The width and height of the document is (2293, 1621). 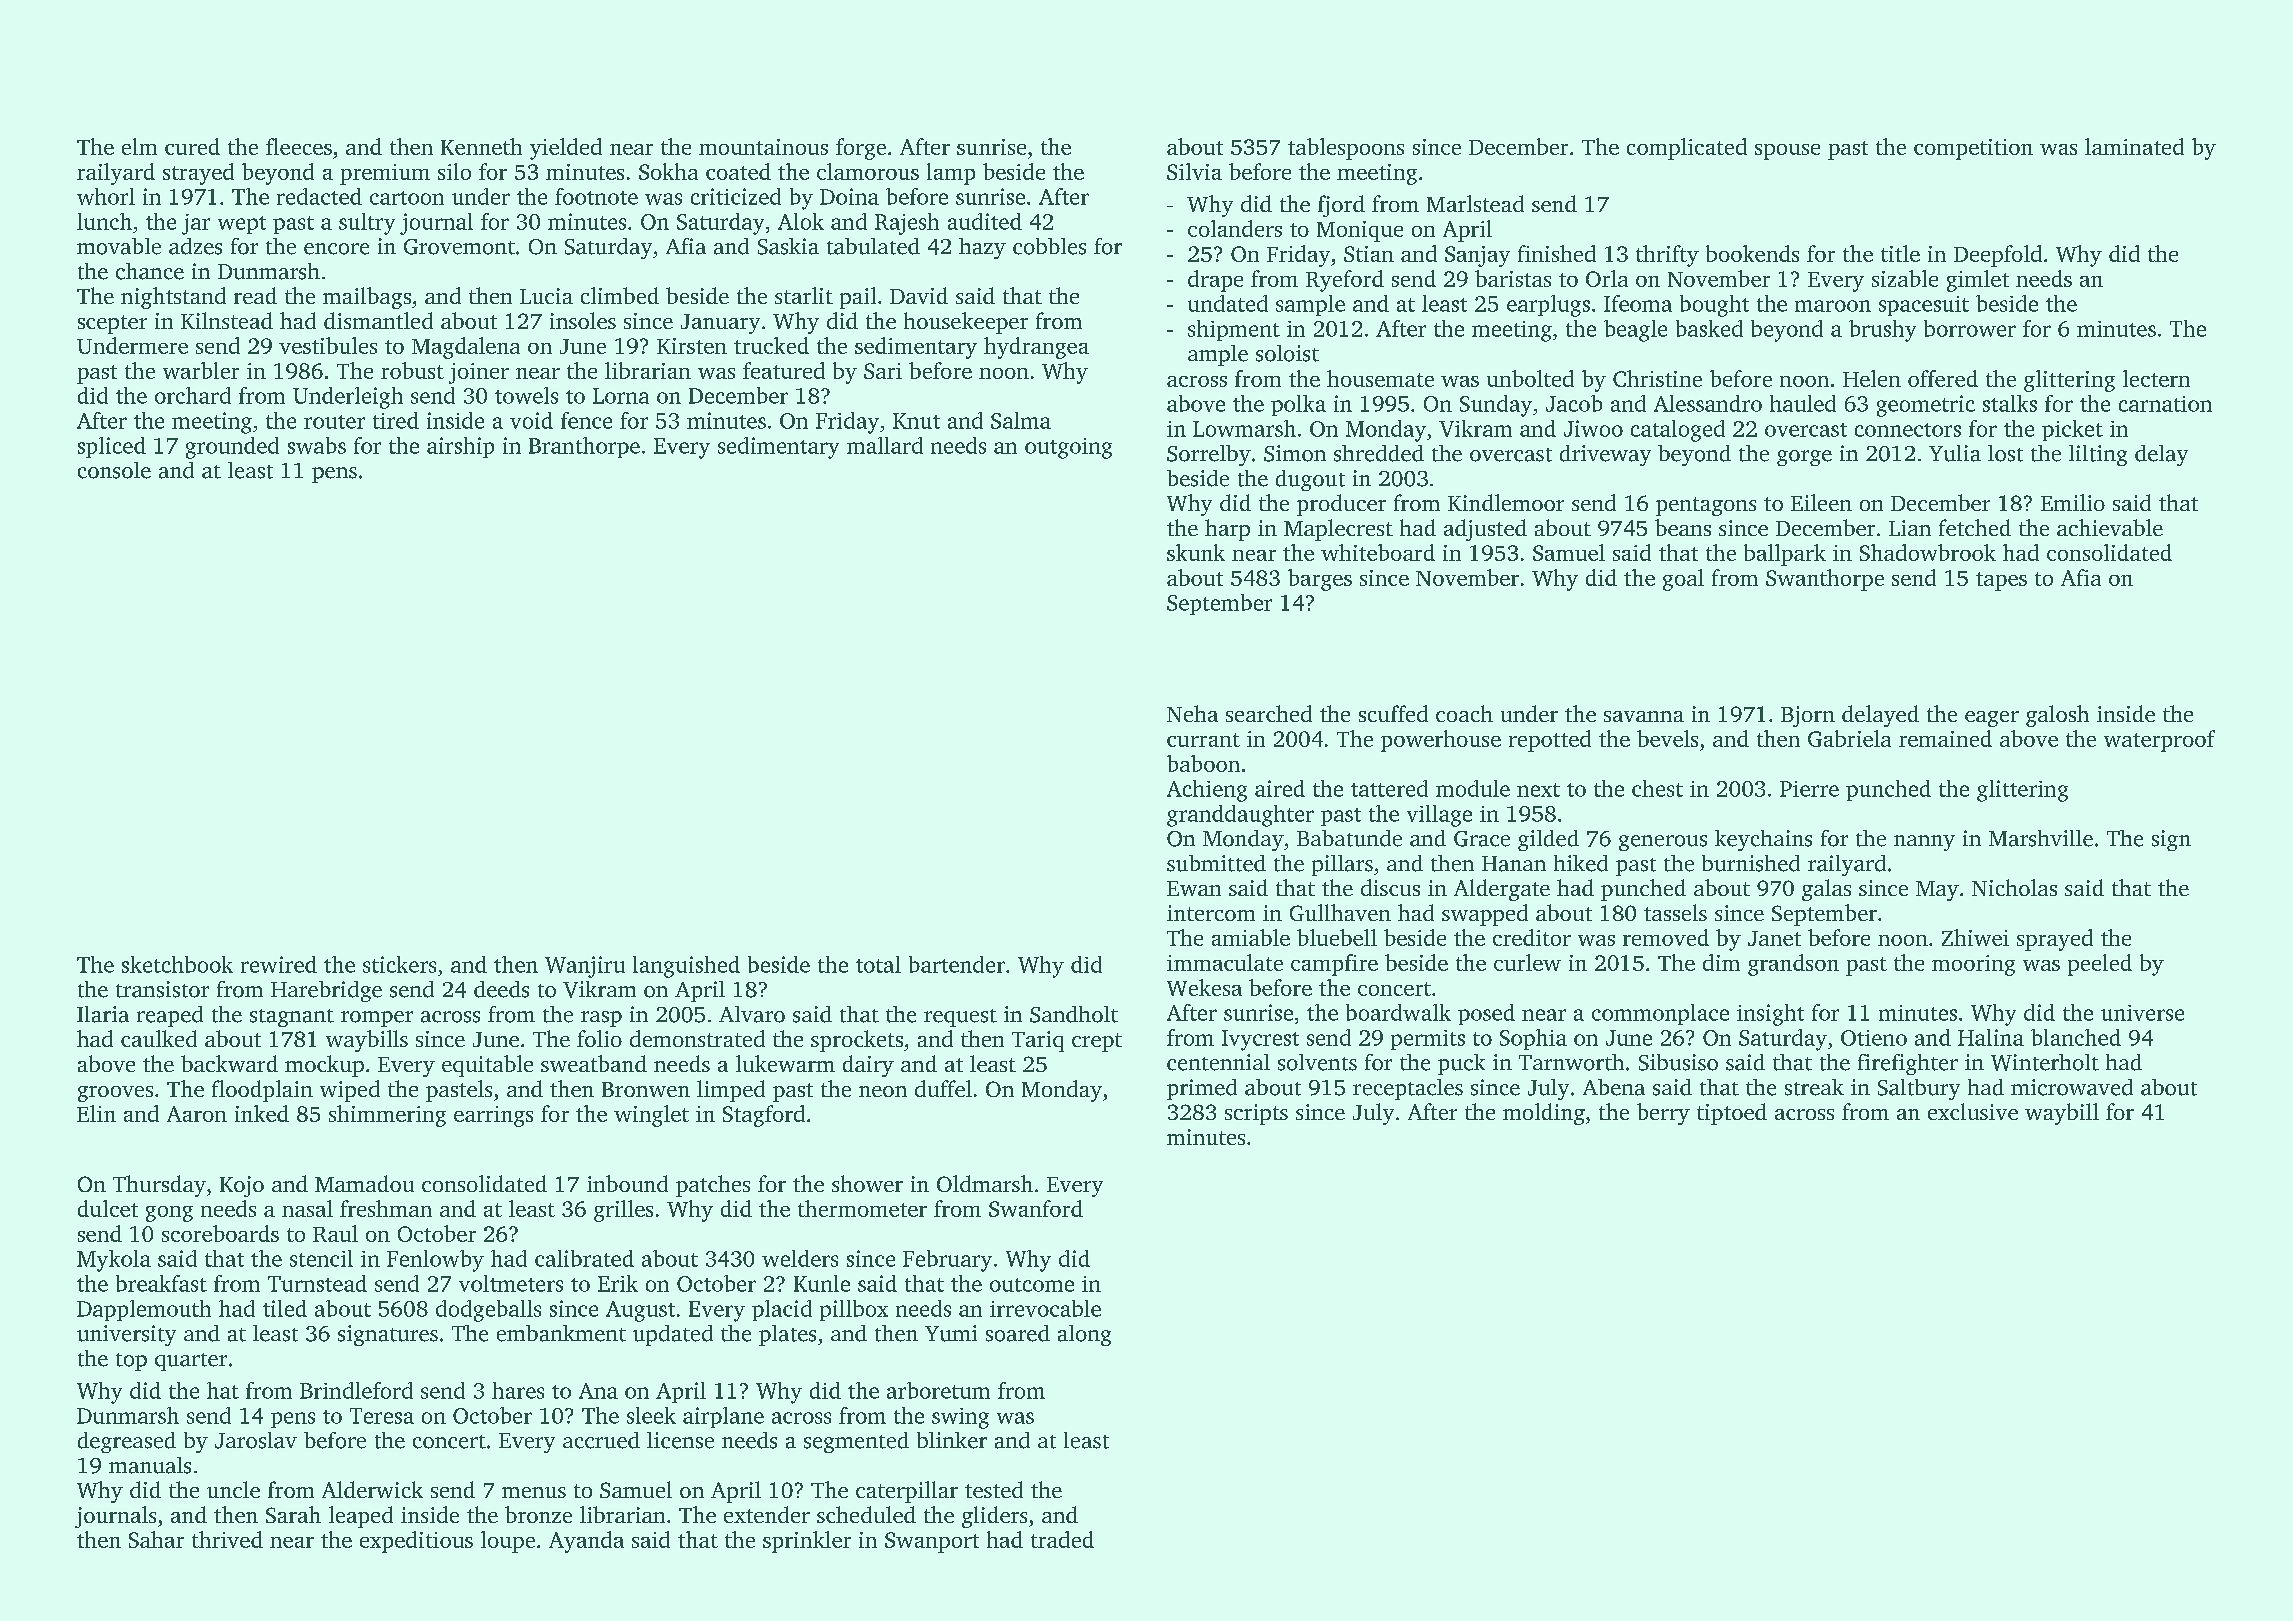 I want to click on exclusive, so click(x=1973, y=1111).
